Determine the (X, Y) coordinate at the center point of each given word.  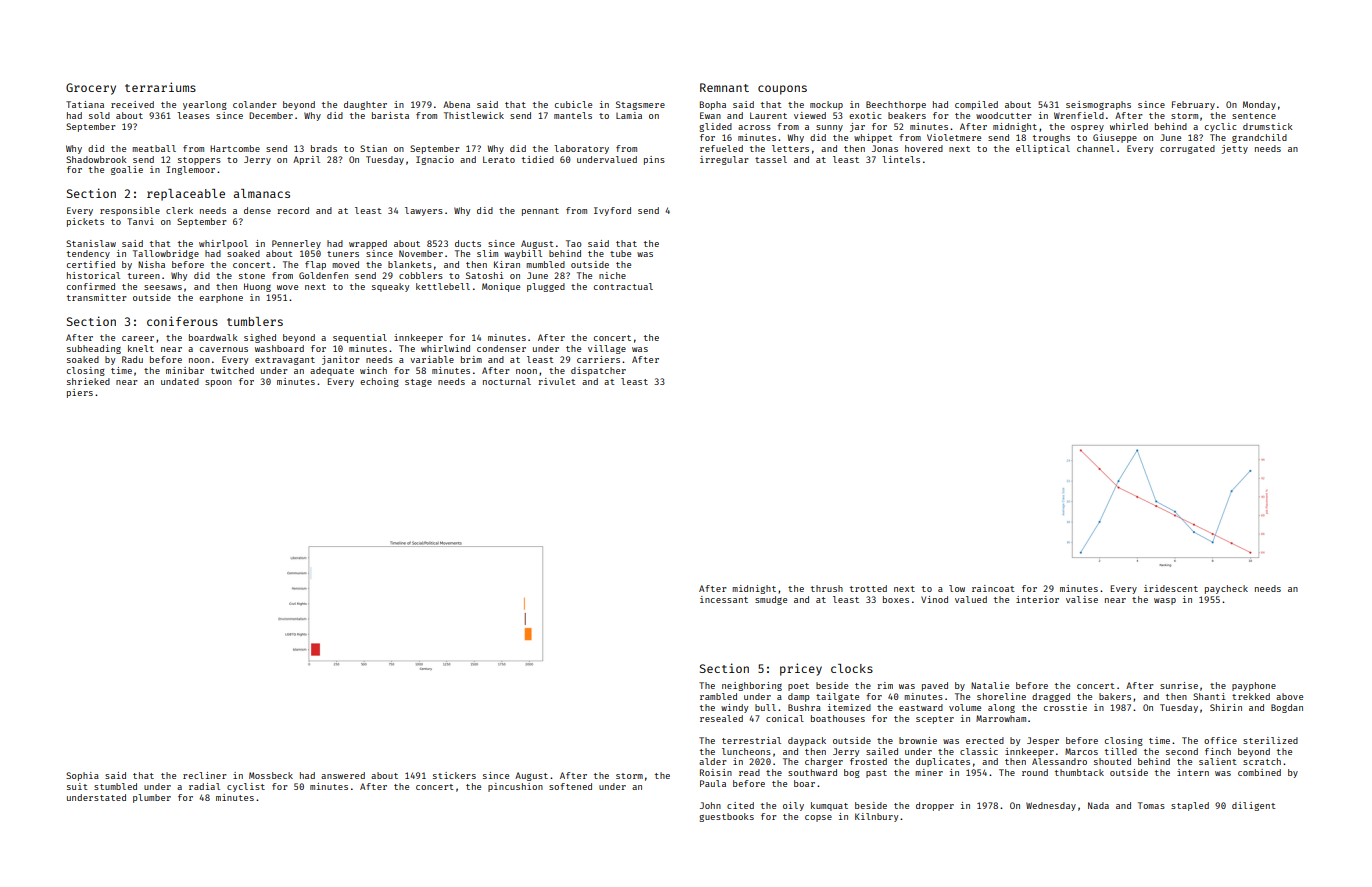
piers (80, 393)
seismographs (1098, 105)
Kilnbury (876, 817)
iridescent (1171, 588)
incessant (724, 599)
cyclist (246, 787)
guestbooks (726, 817)
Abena (456, 104)
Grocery (91, 89)
